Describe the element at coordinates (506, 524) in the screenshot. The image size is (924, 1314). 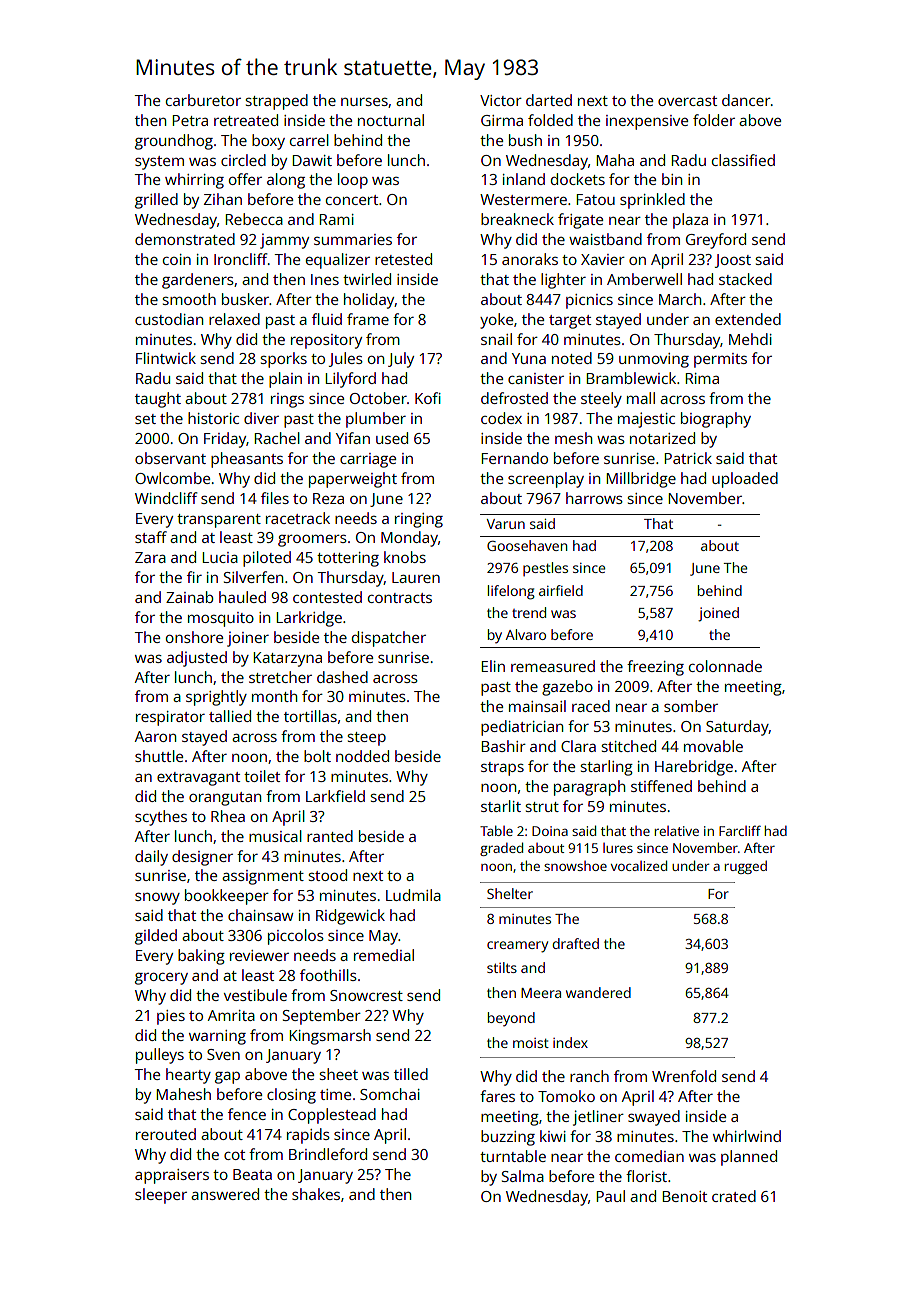
I see `Varun` at that location.
